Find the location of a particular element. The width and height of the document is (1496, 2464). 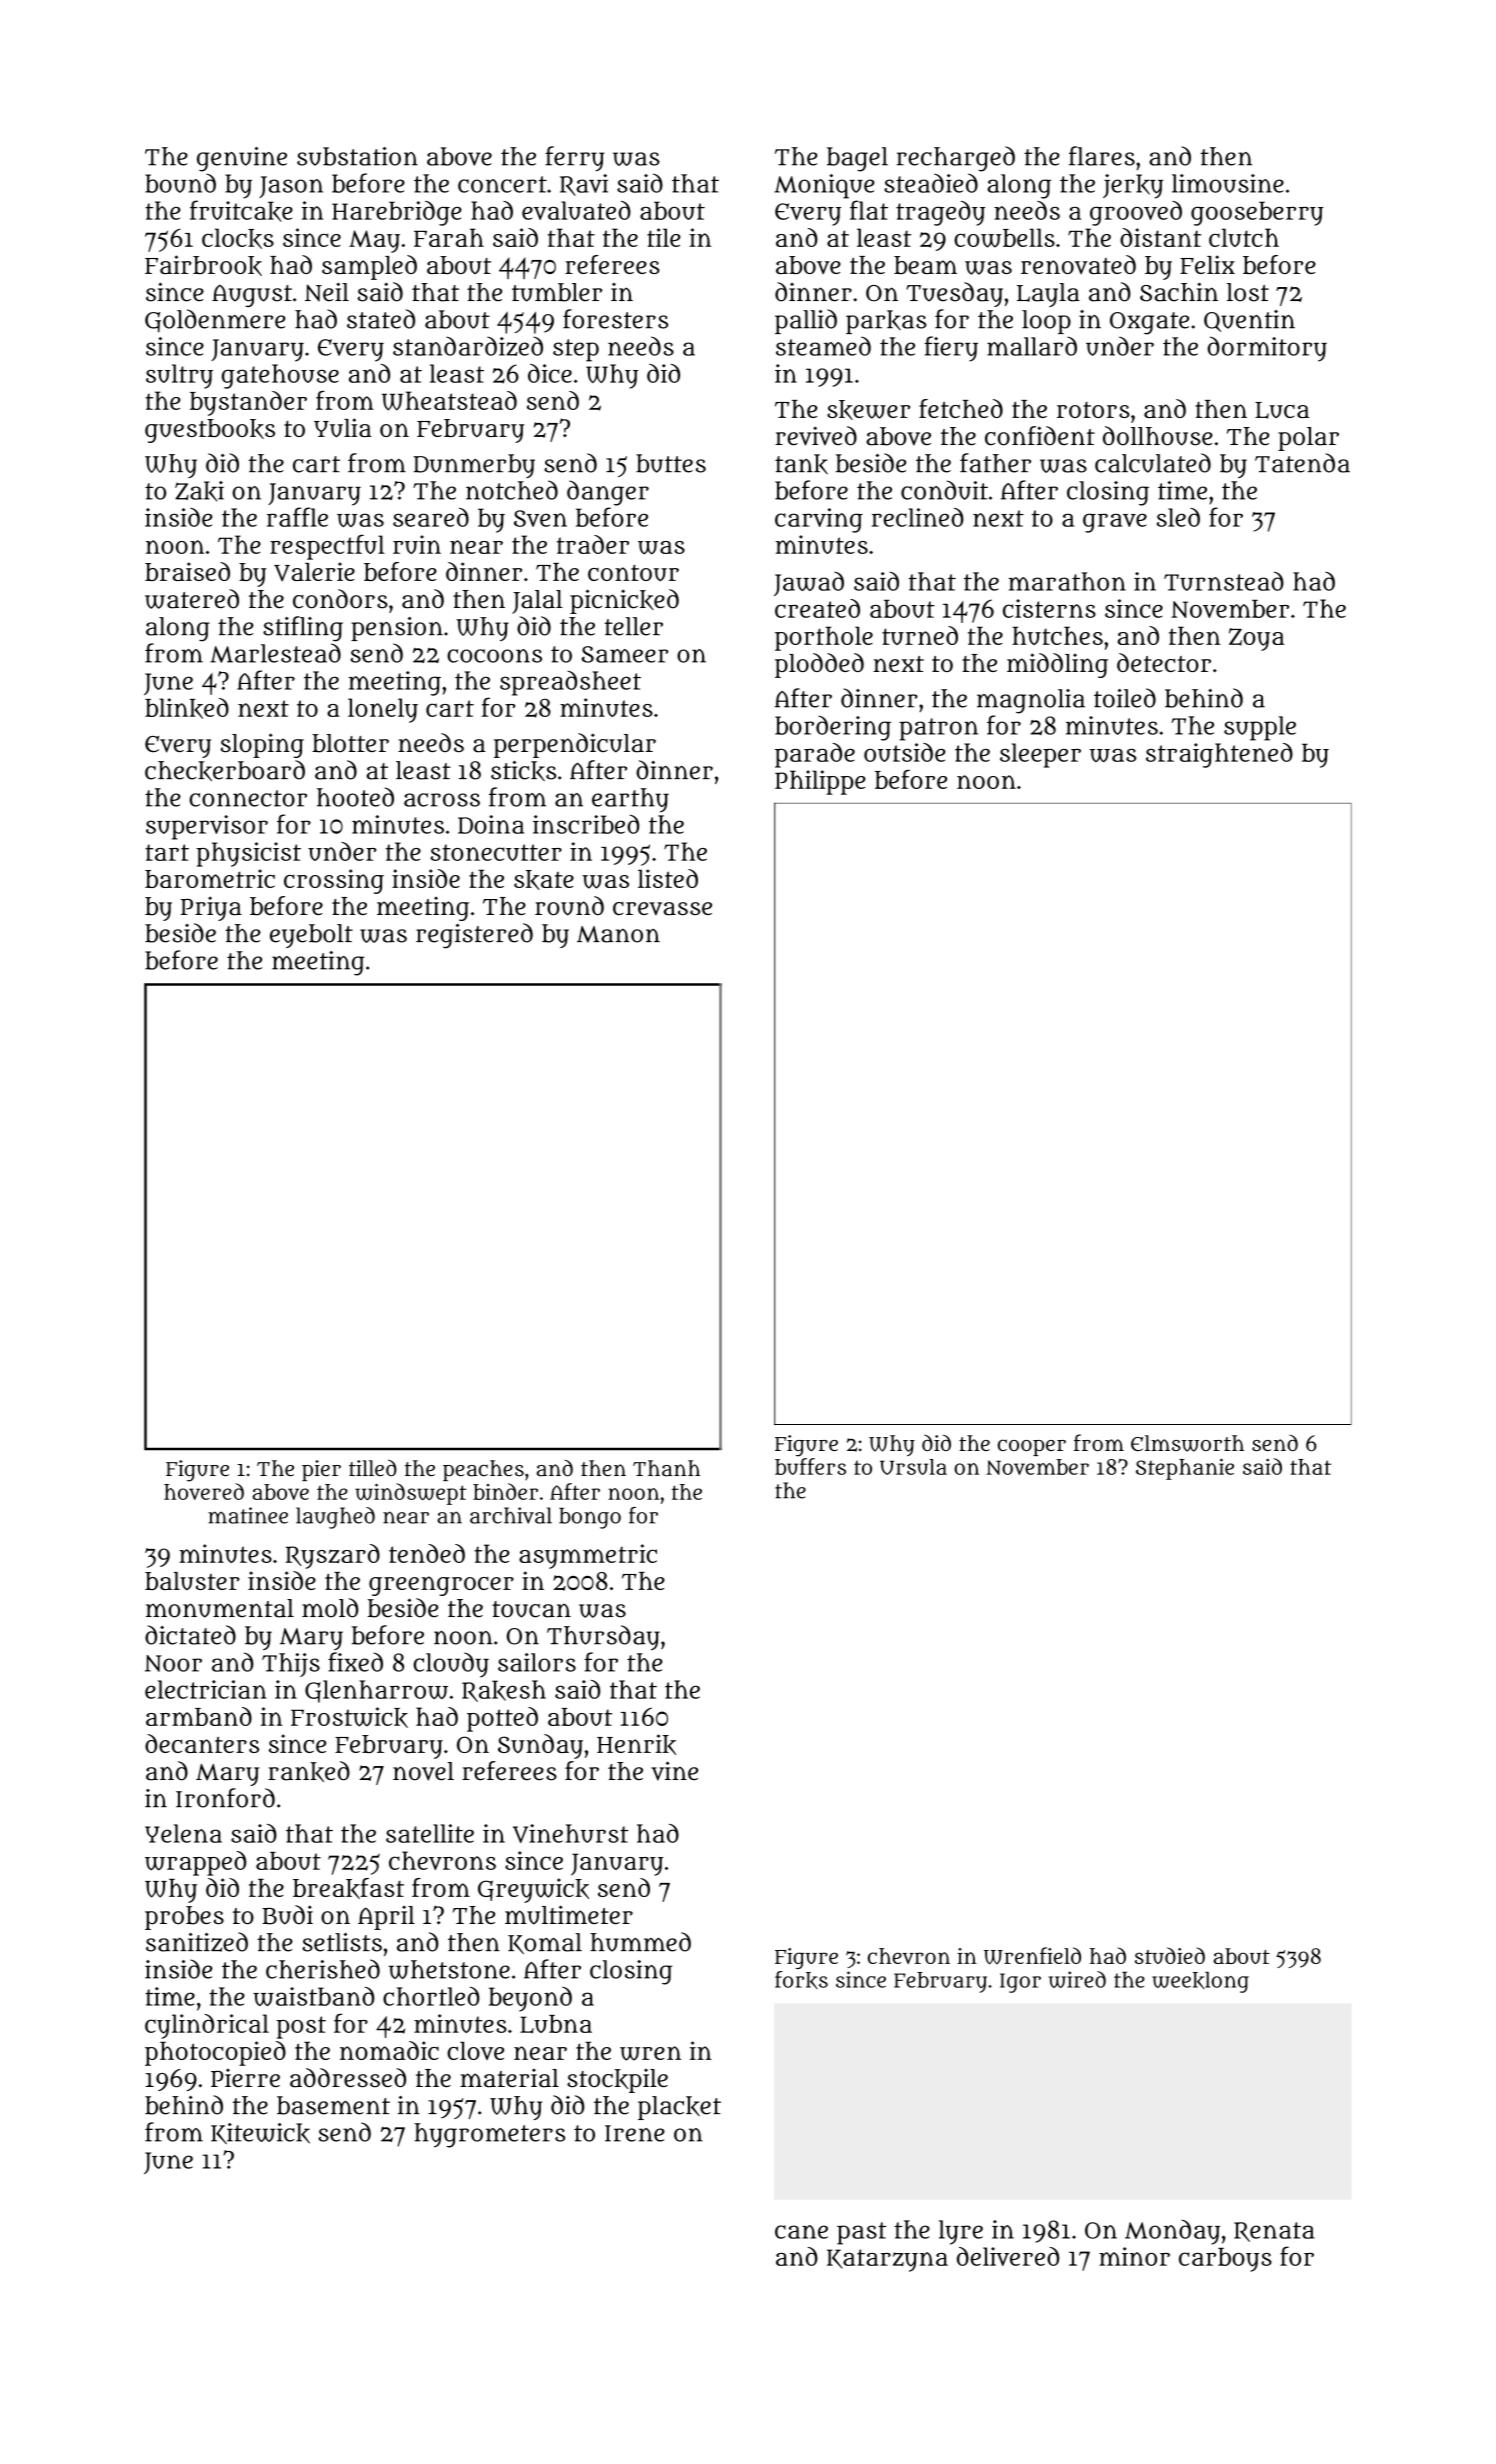

Priya is located at coordinates (211, 908).
